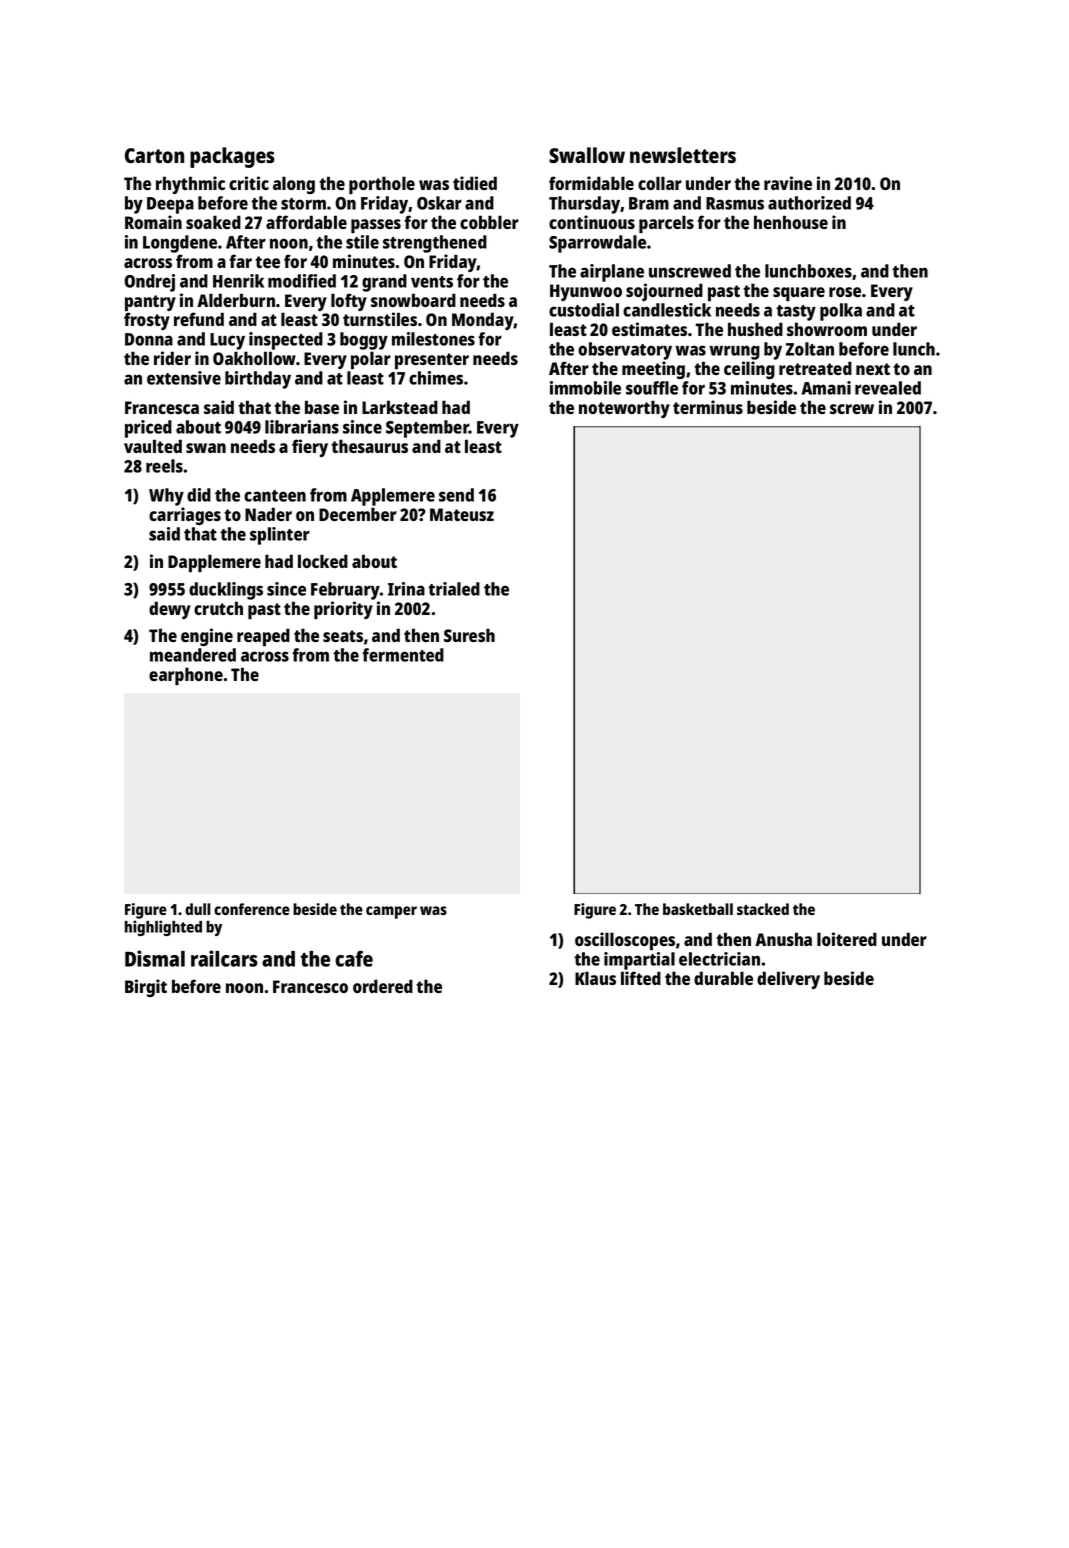  I want to click on highlighted, so click(163, 928).
